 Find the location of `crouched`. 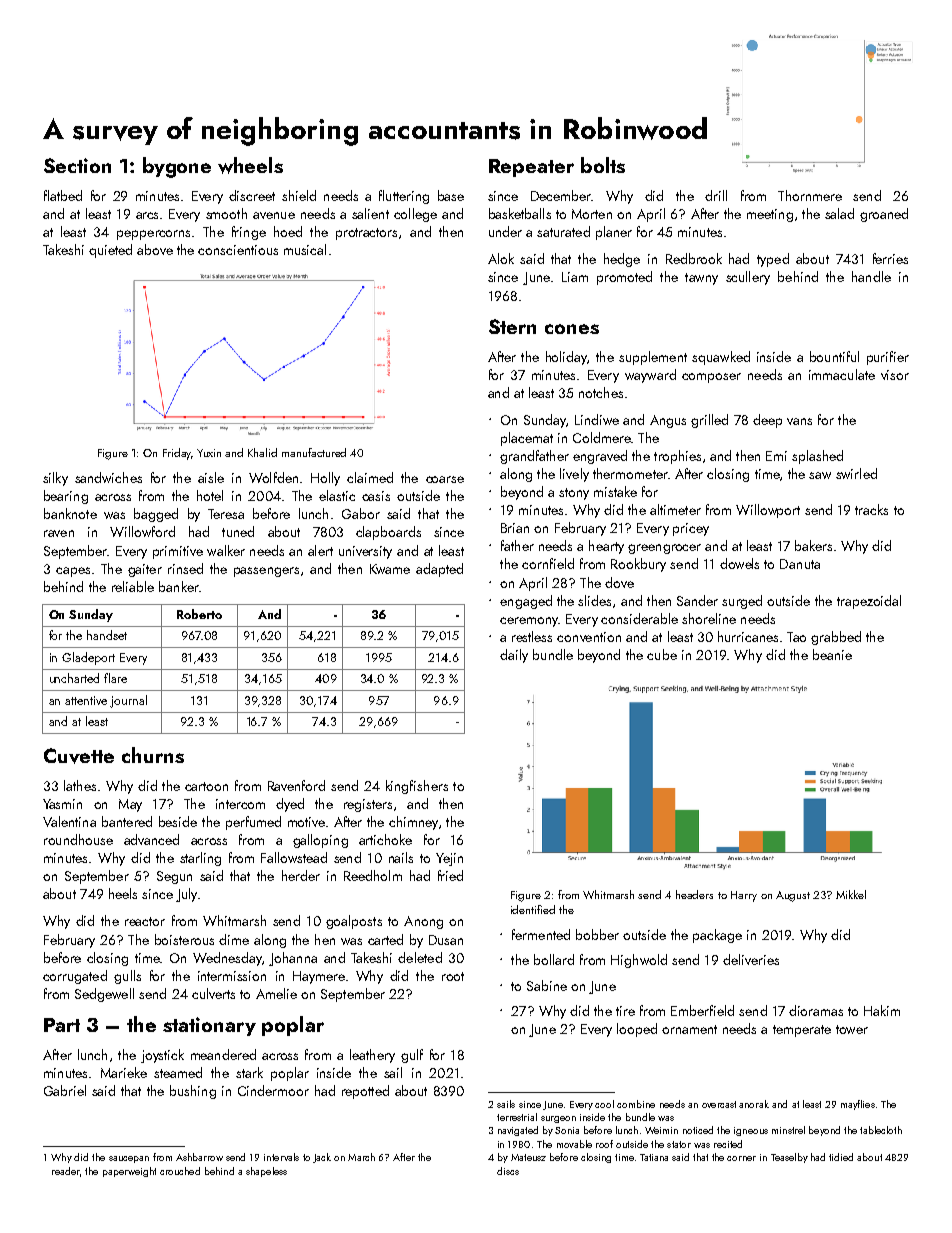

crouched is located at coordinates (180, 1171).
